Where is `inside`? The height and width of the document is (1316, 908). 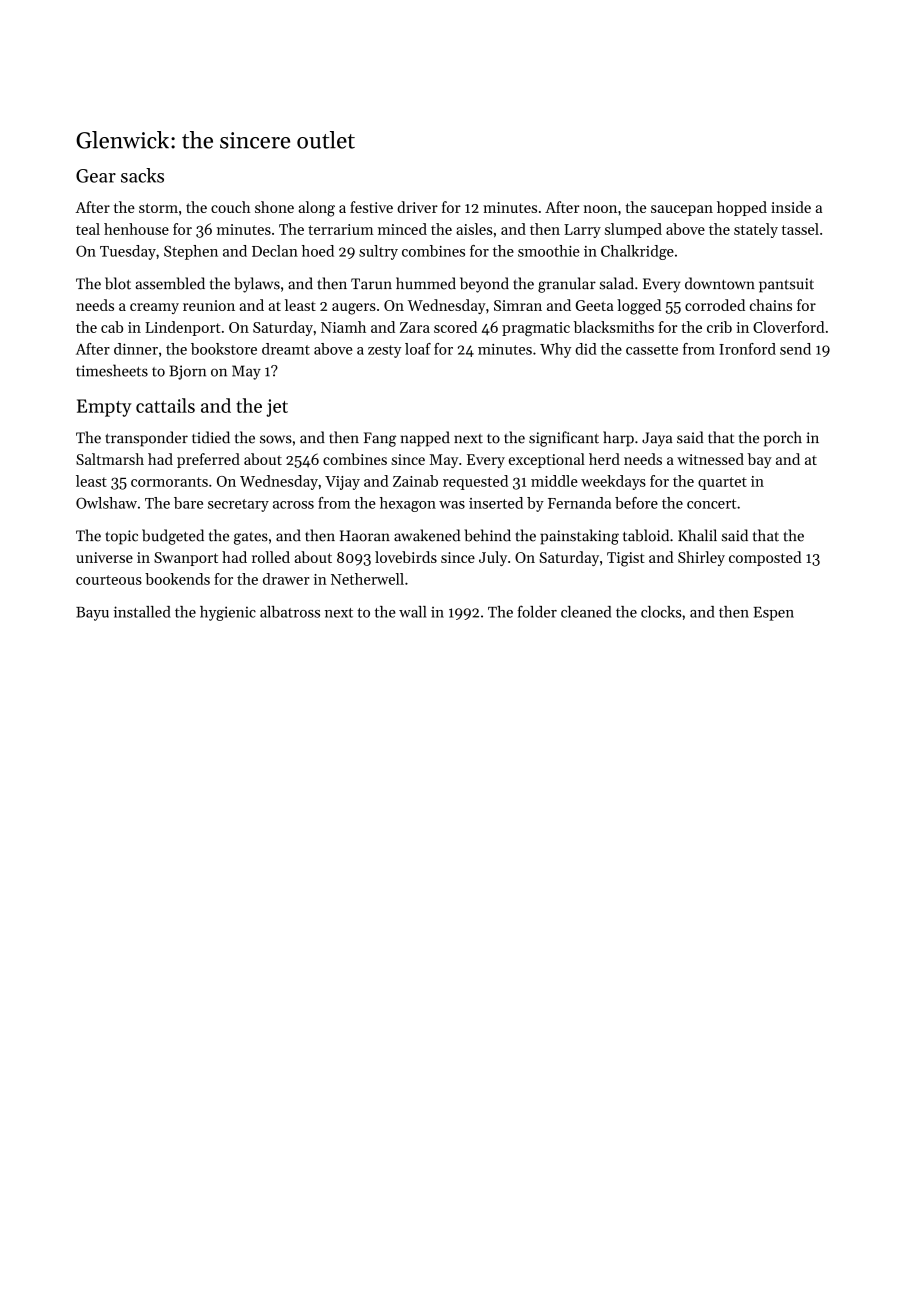 inside is located at coordinates (791, 207).
